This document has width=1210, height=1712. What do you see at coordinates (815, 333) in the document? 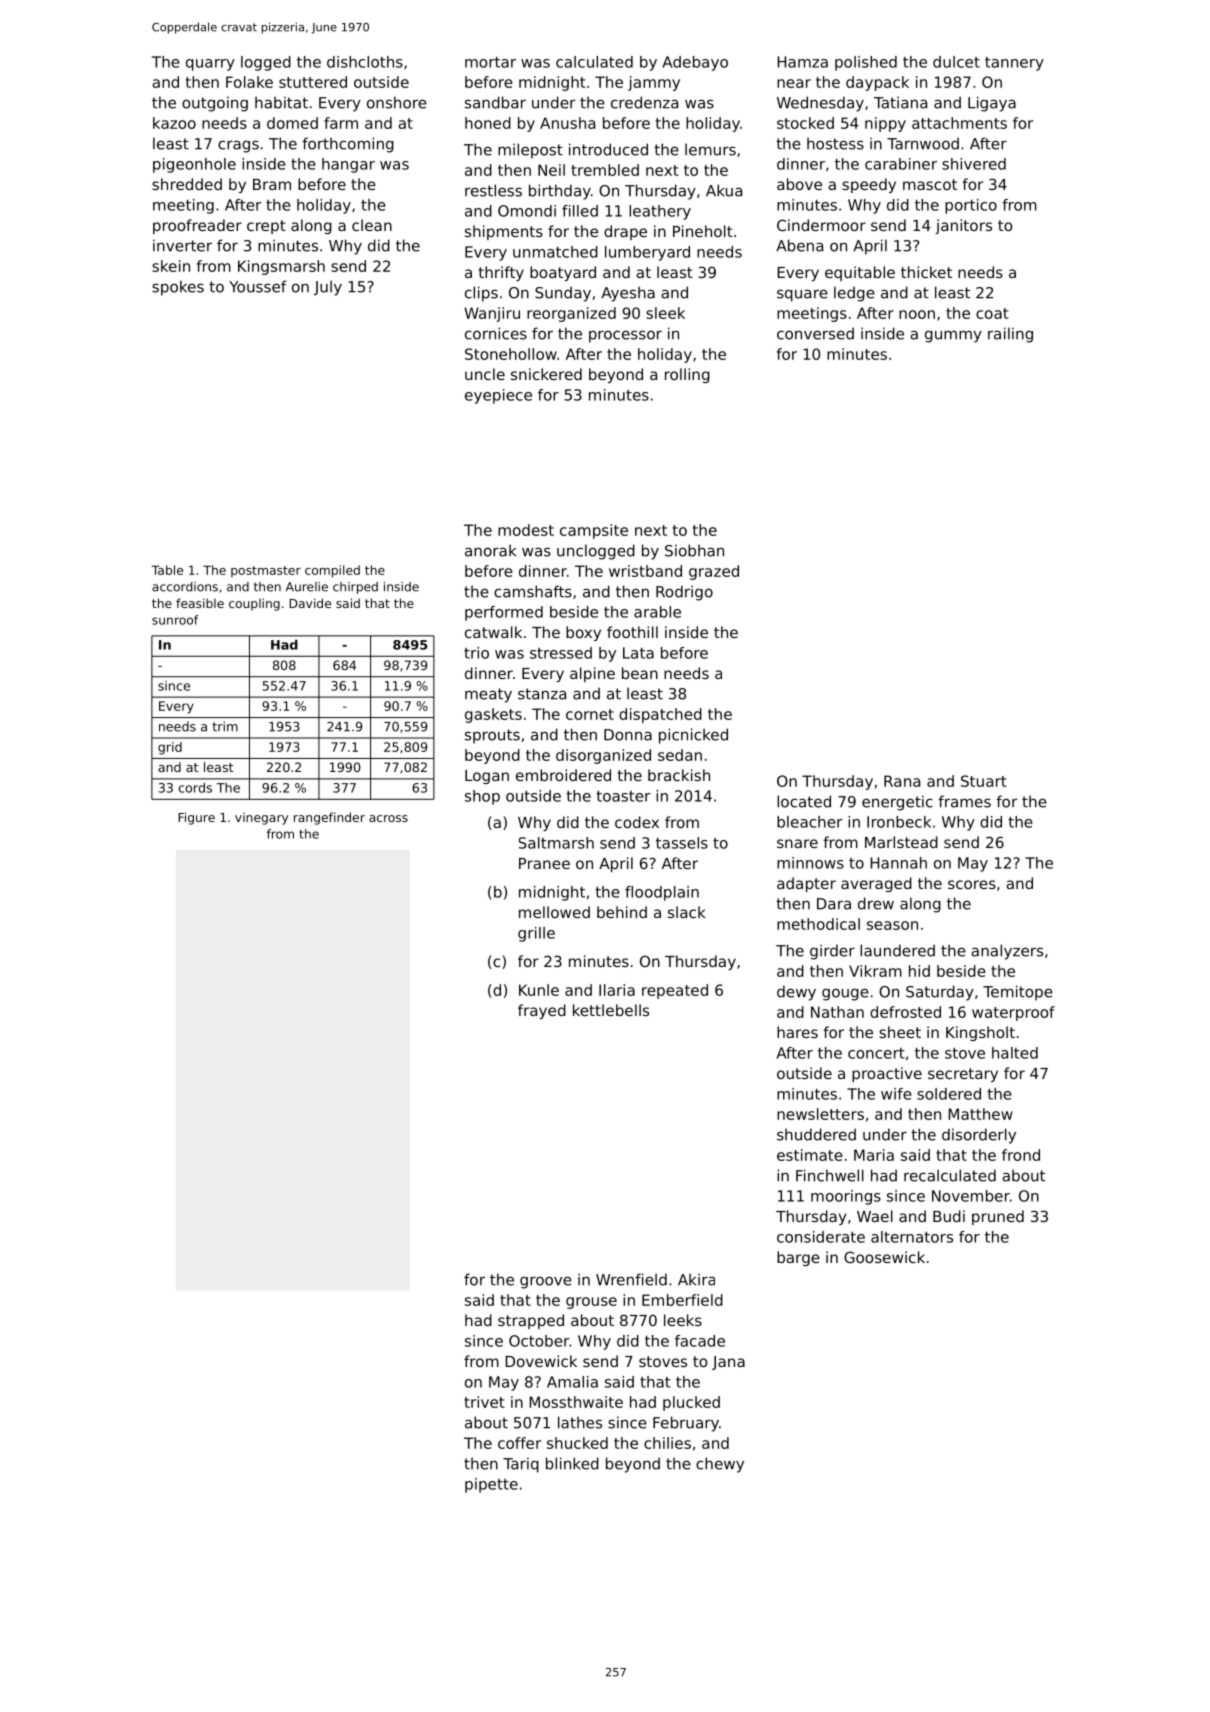
I see `conversed` at bounding box center [815, 333].
